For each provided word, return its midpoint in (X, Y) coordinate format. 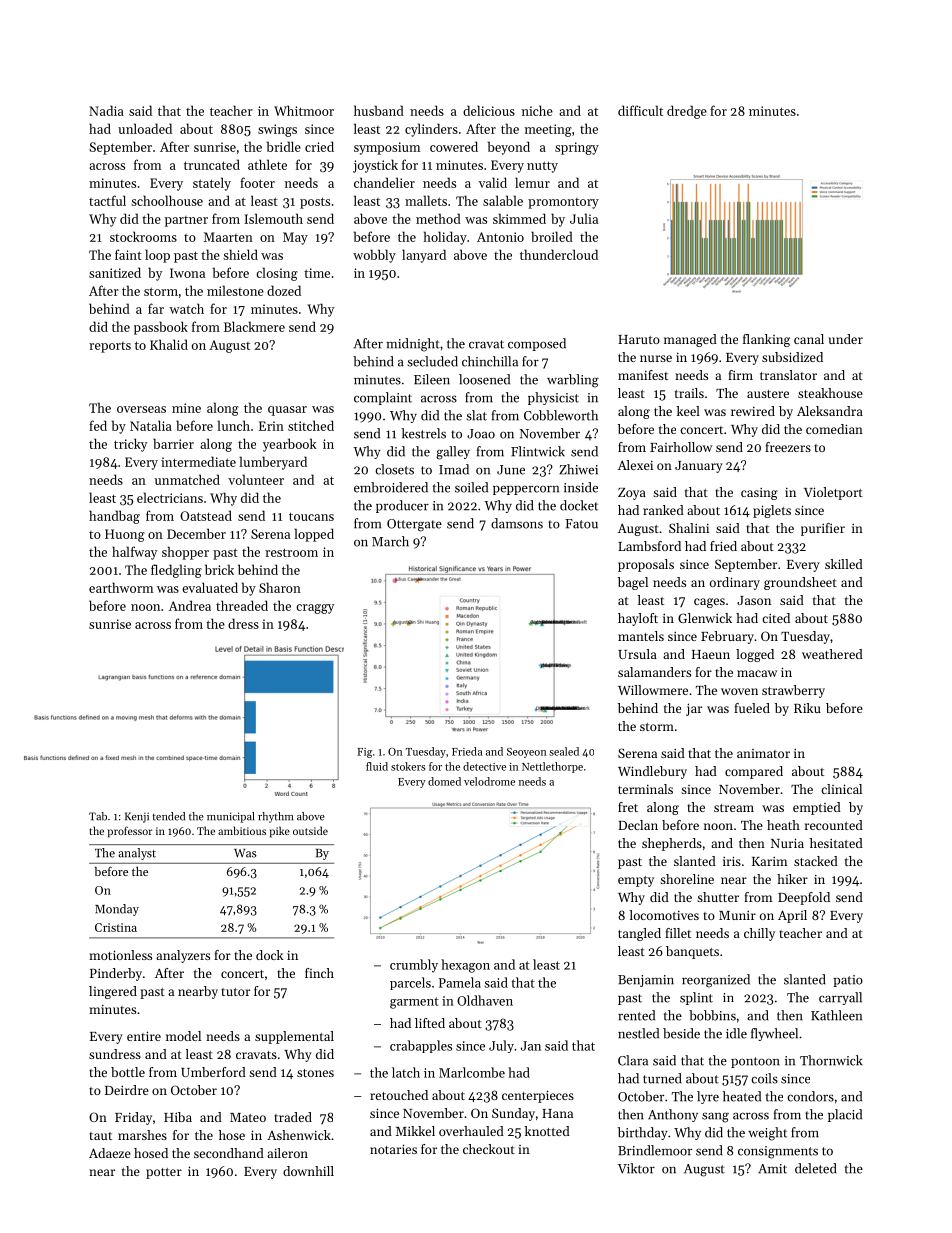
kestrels (424, 433)
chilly (759, 934)
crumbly (414, 966)
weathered (832, 654)
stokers (408, 766)
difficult (640, 110)
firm (740, 375)
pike (280, 832)
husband (379, 110)
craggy (315, 609)
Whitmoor (304, 110)
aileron (287, 1153)
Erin (271, 426)
